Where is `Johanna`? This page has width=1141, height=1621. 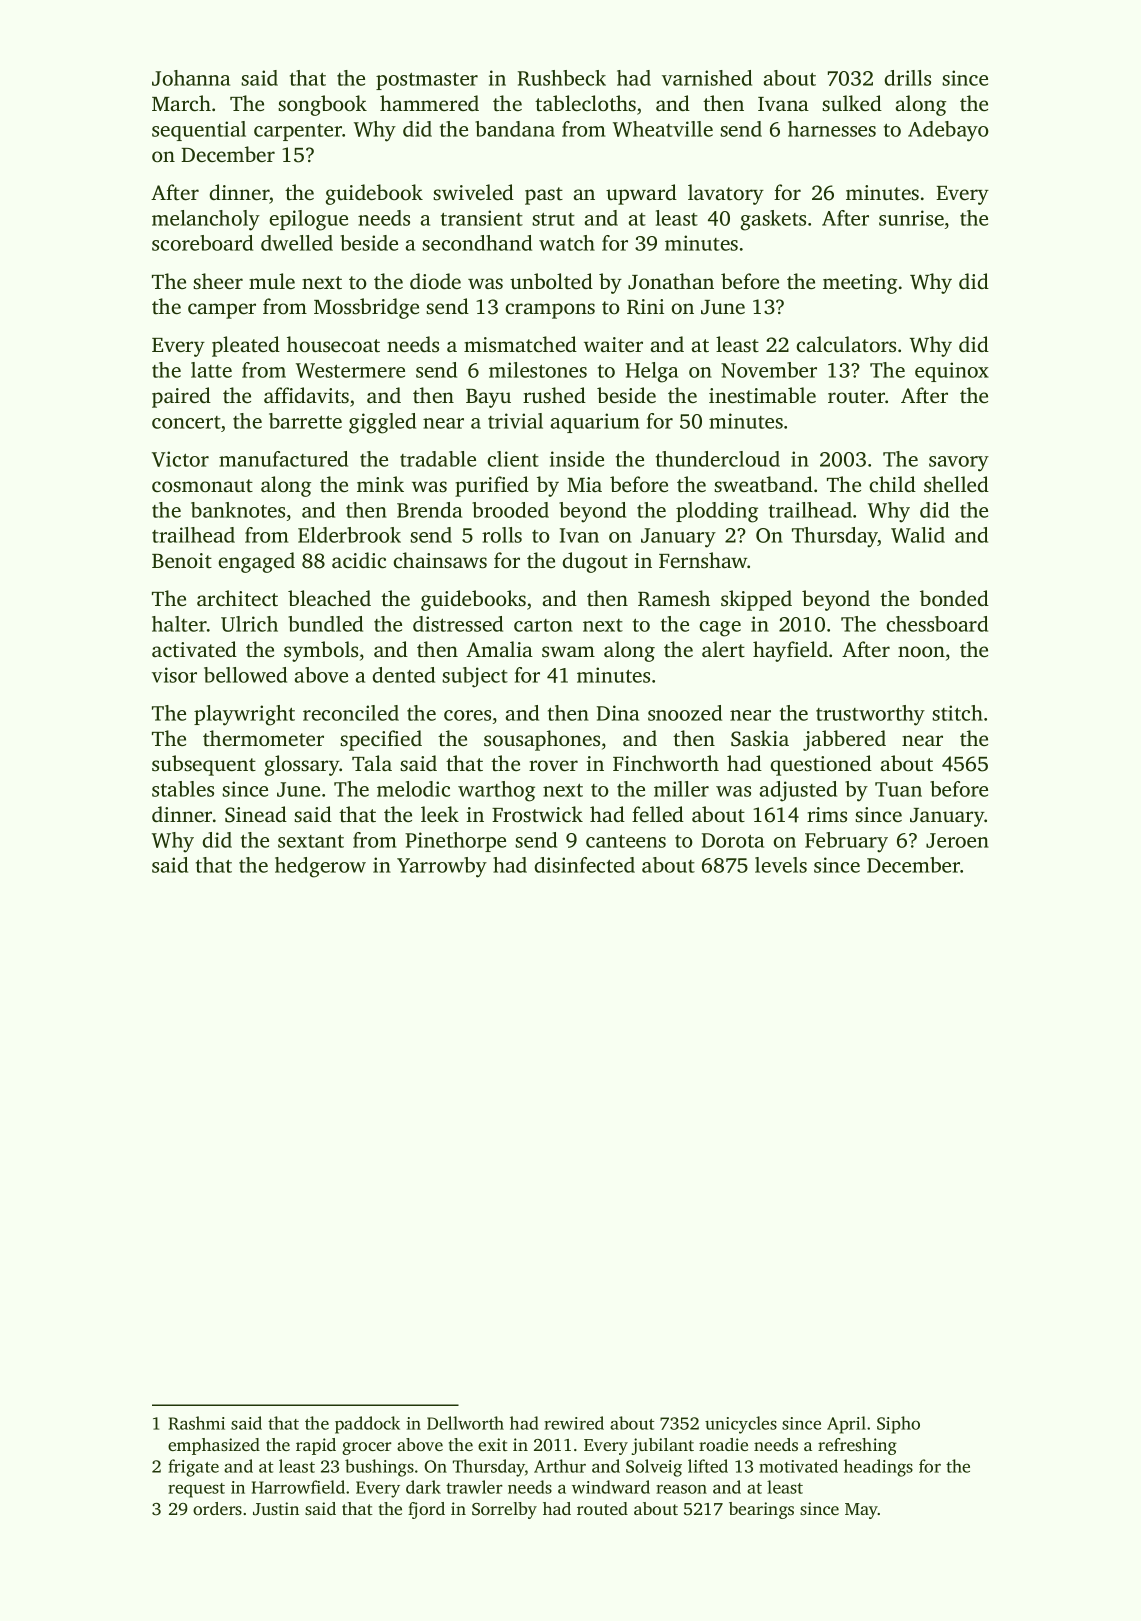 Johanna is located at coordinates (191, 78).
